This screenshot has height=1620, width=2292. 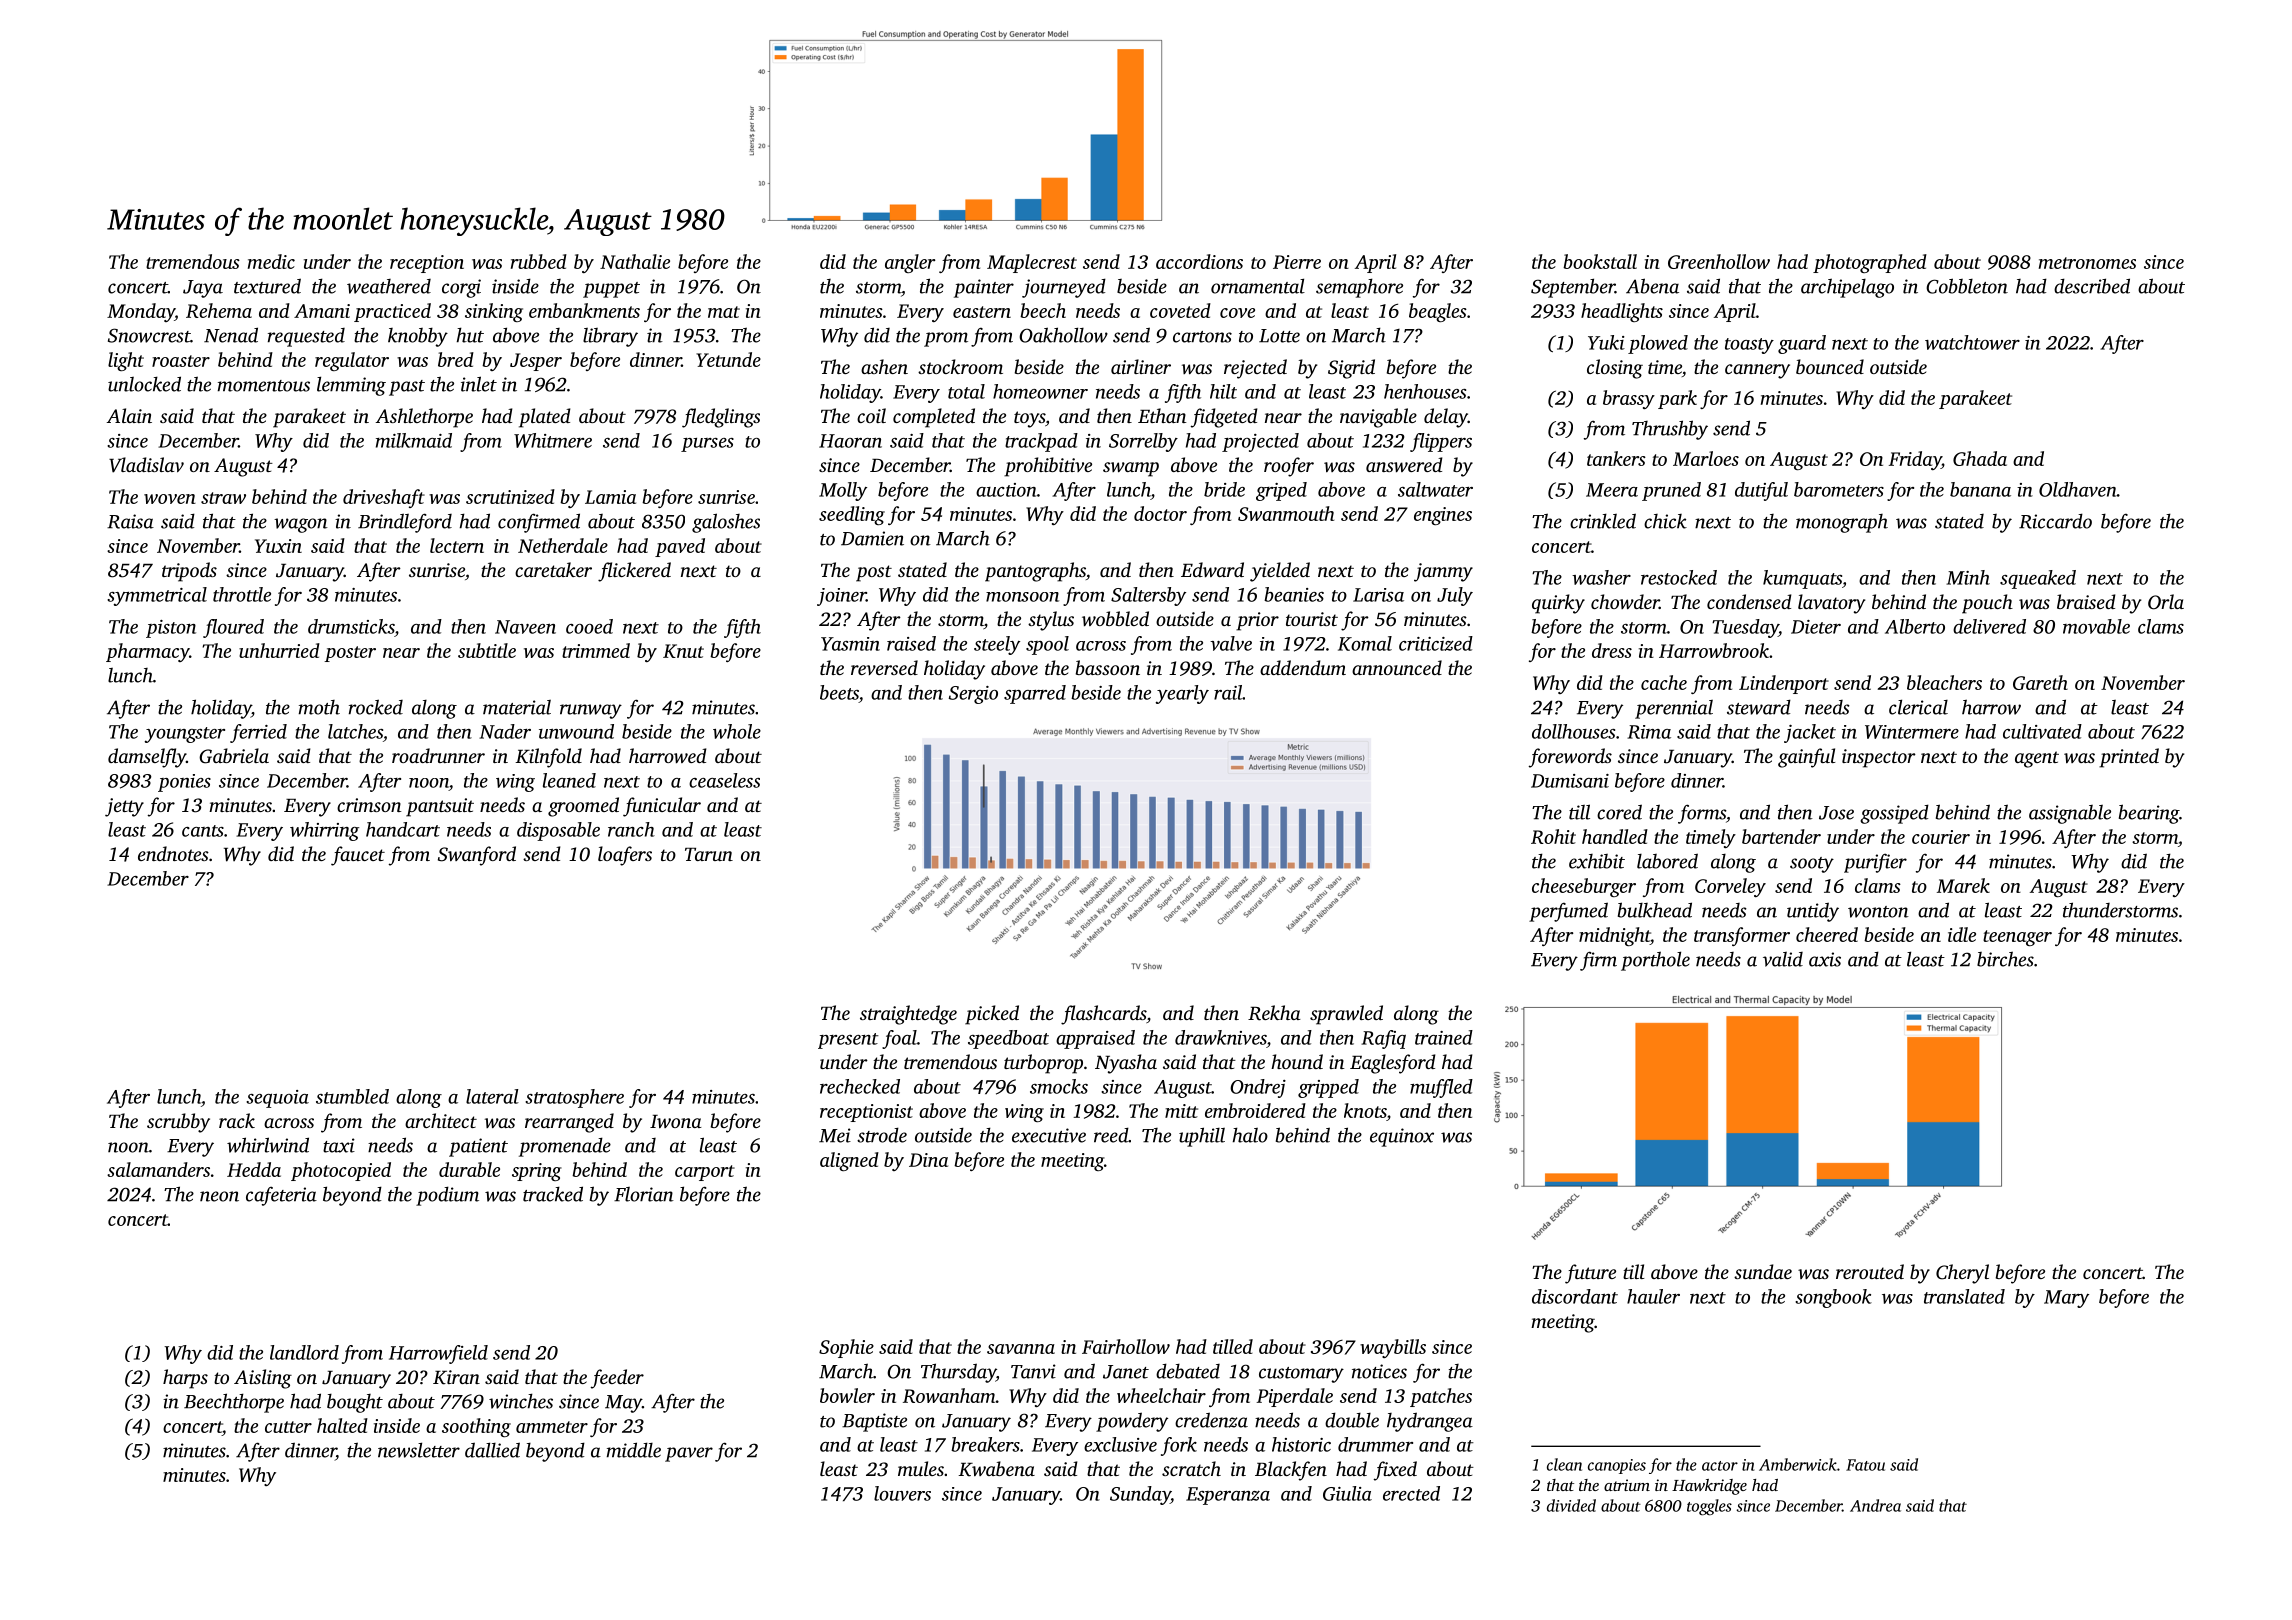 I want to click on saltwater, so click(x=1435, y=489).
